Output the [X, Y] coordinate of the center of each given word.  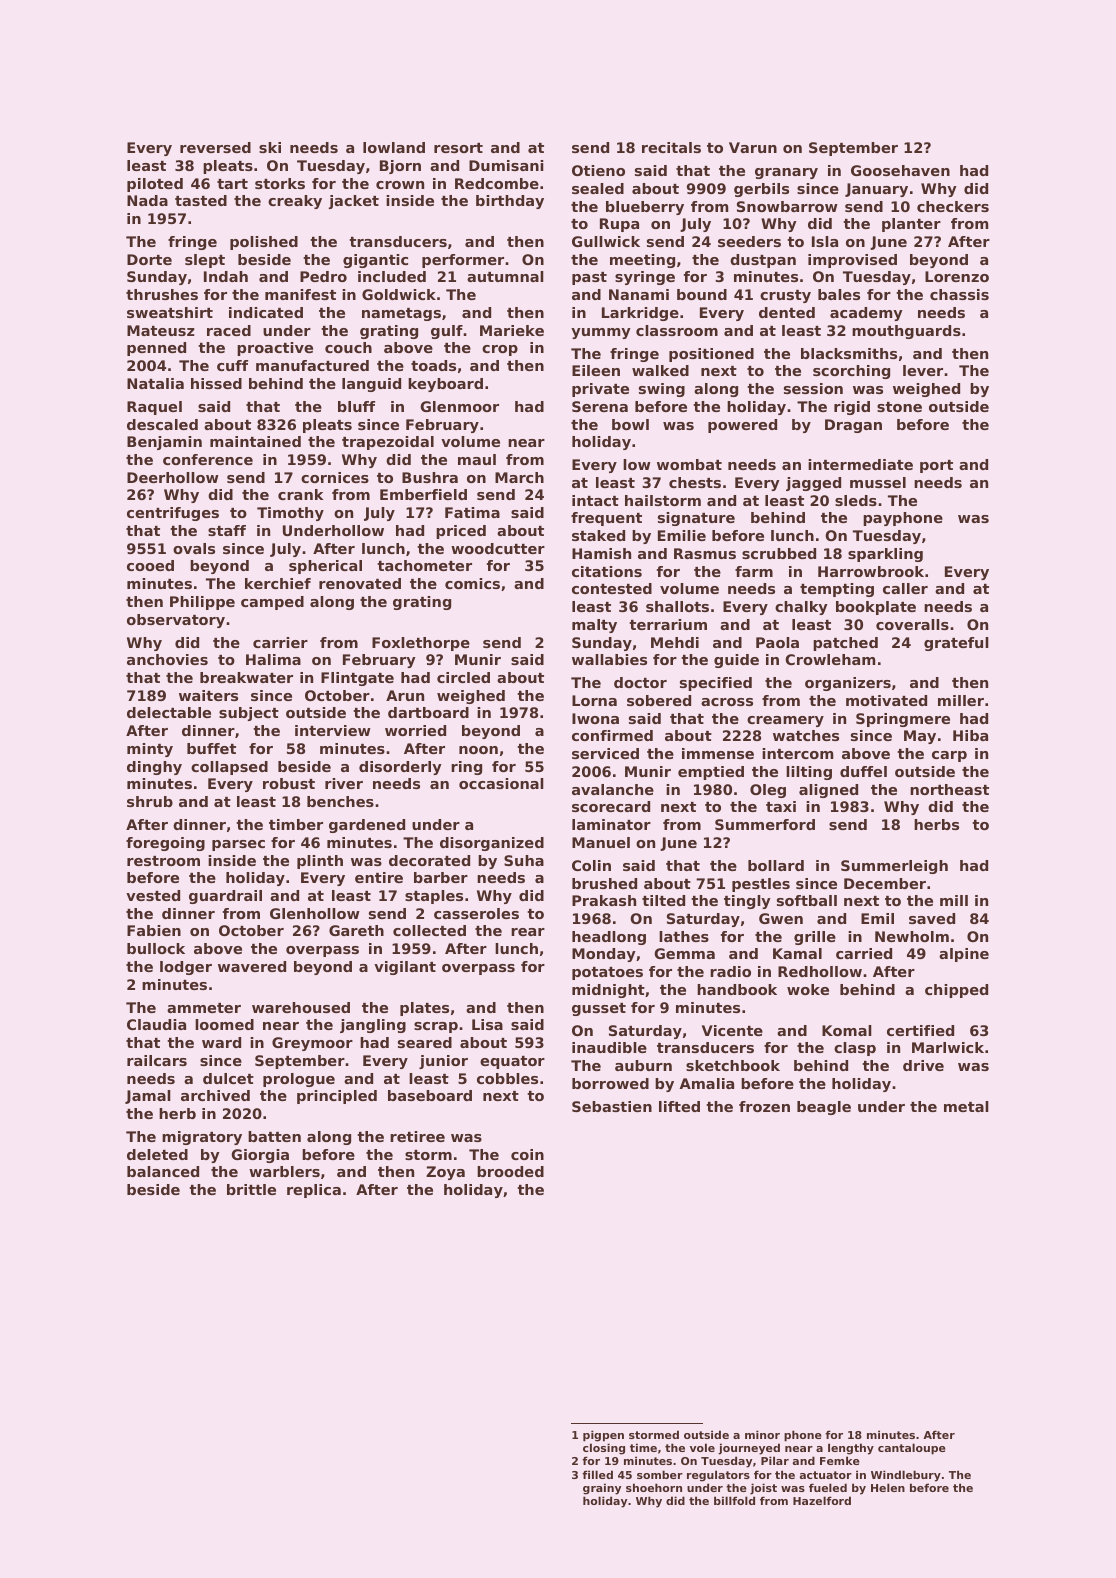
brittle [251, 1189]
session [813, 388]
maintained [255, 441]
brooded [510, 1171]
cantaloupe [912, 1449]
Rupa [619, 225]
